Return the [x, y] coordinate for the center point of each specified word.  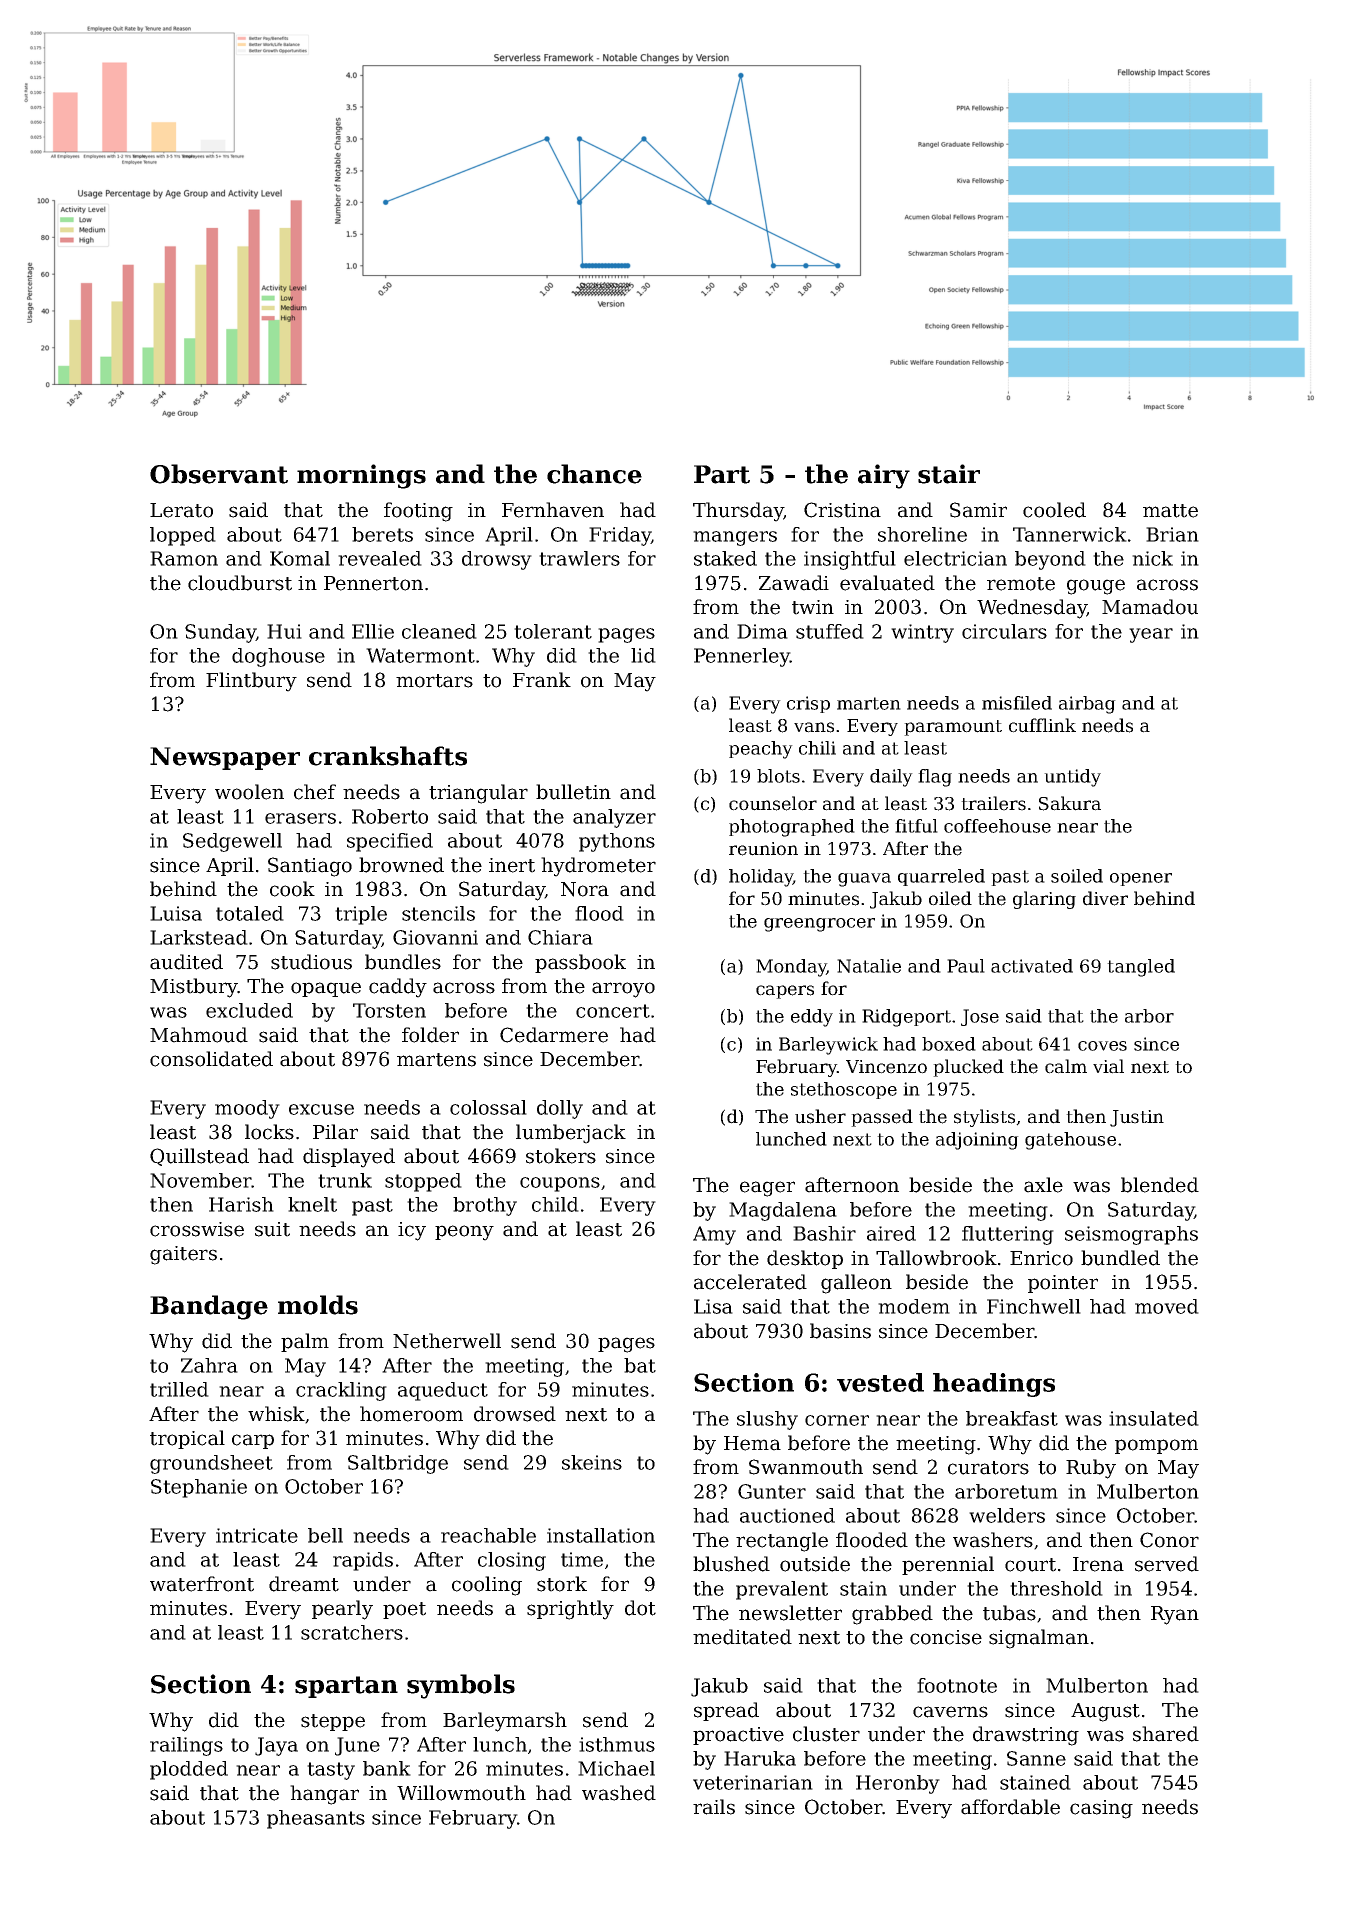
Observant [219, 474]
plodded [189, 1770]
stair [949, 474]
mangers [735, 538]
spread [726, 1711]
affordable [1010, 1807]
